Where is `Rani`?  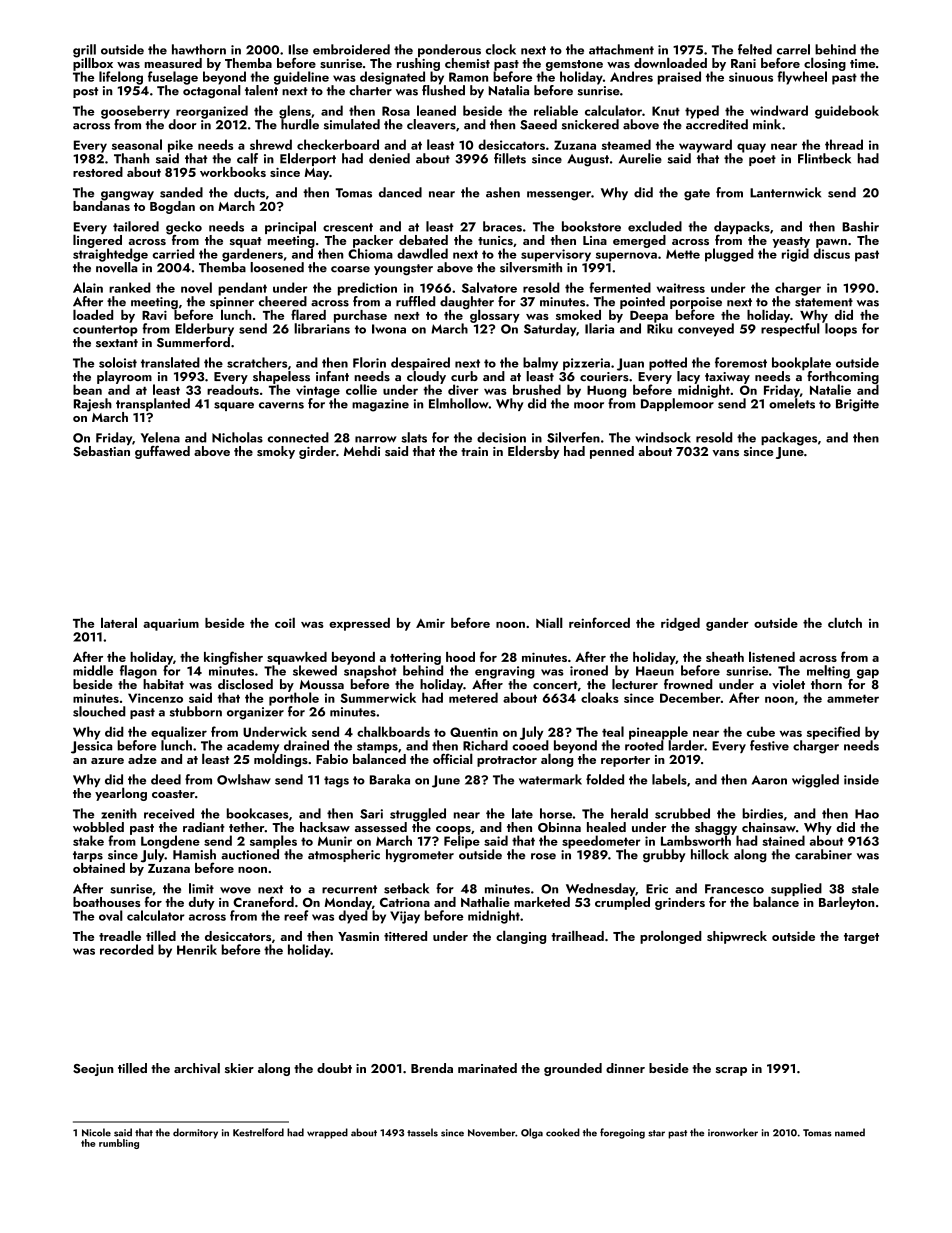 Rani is located at coordinates (743, 63).
